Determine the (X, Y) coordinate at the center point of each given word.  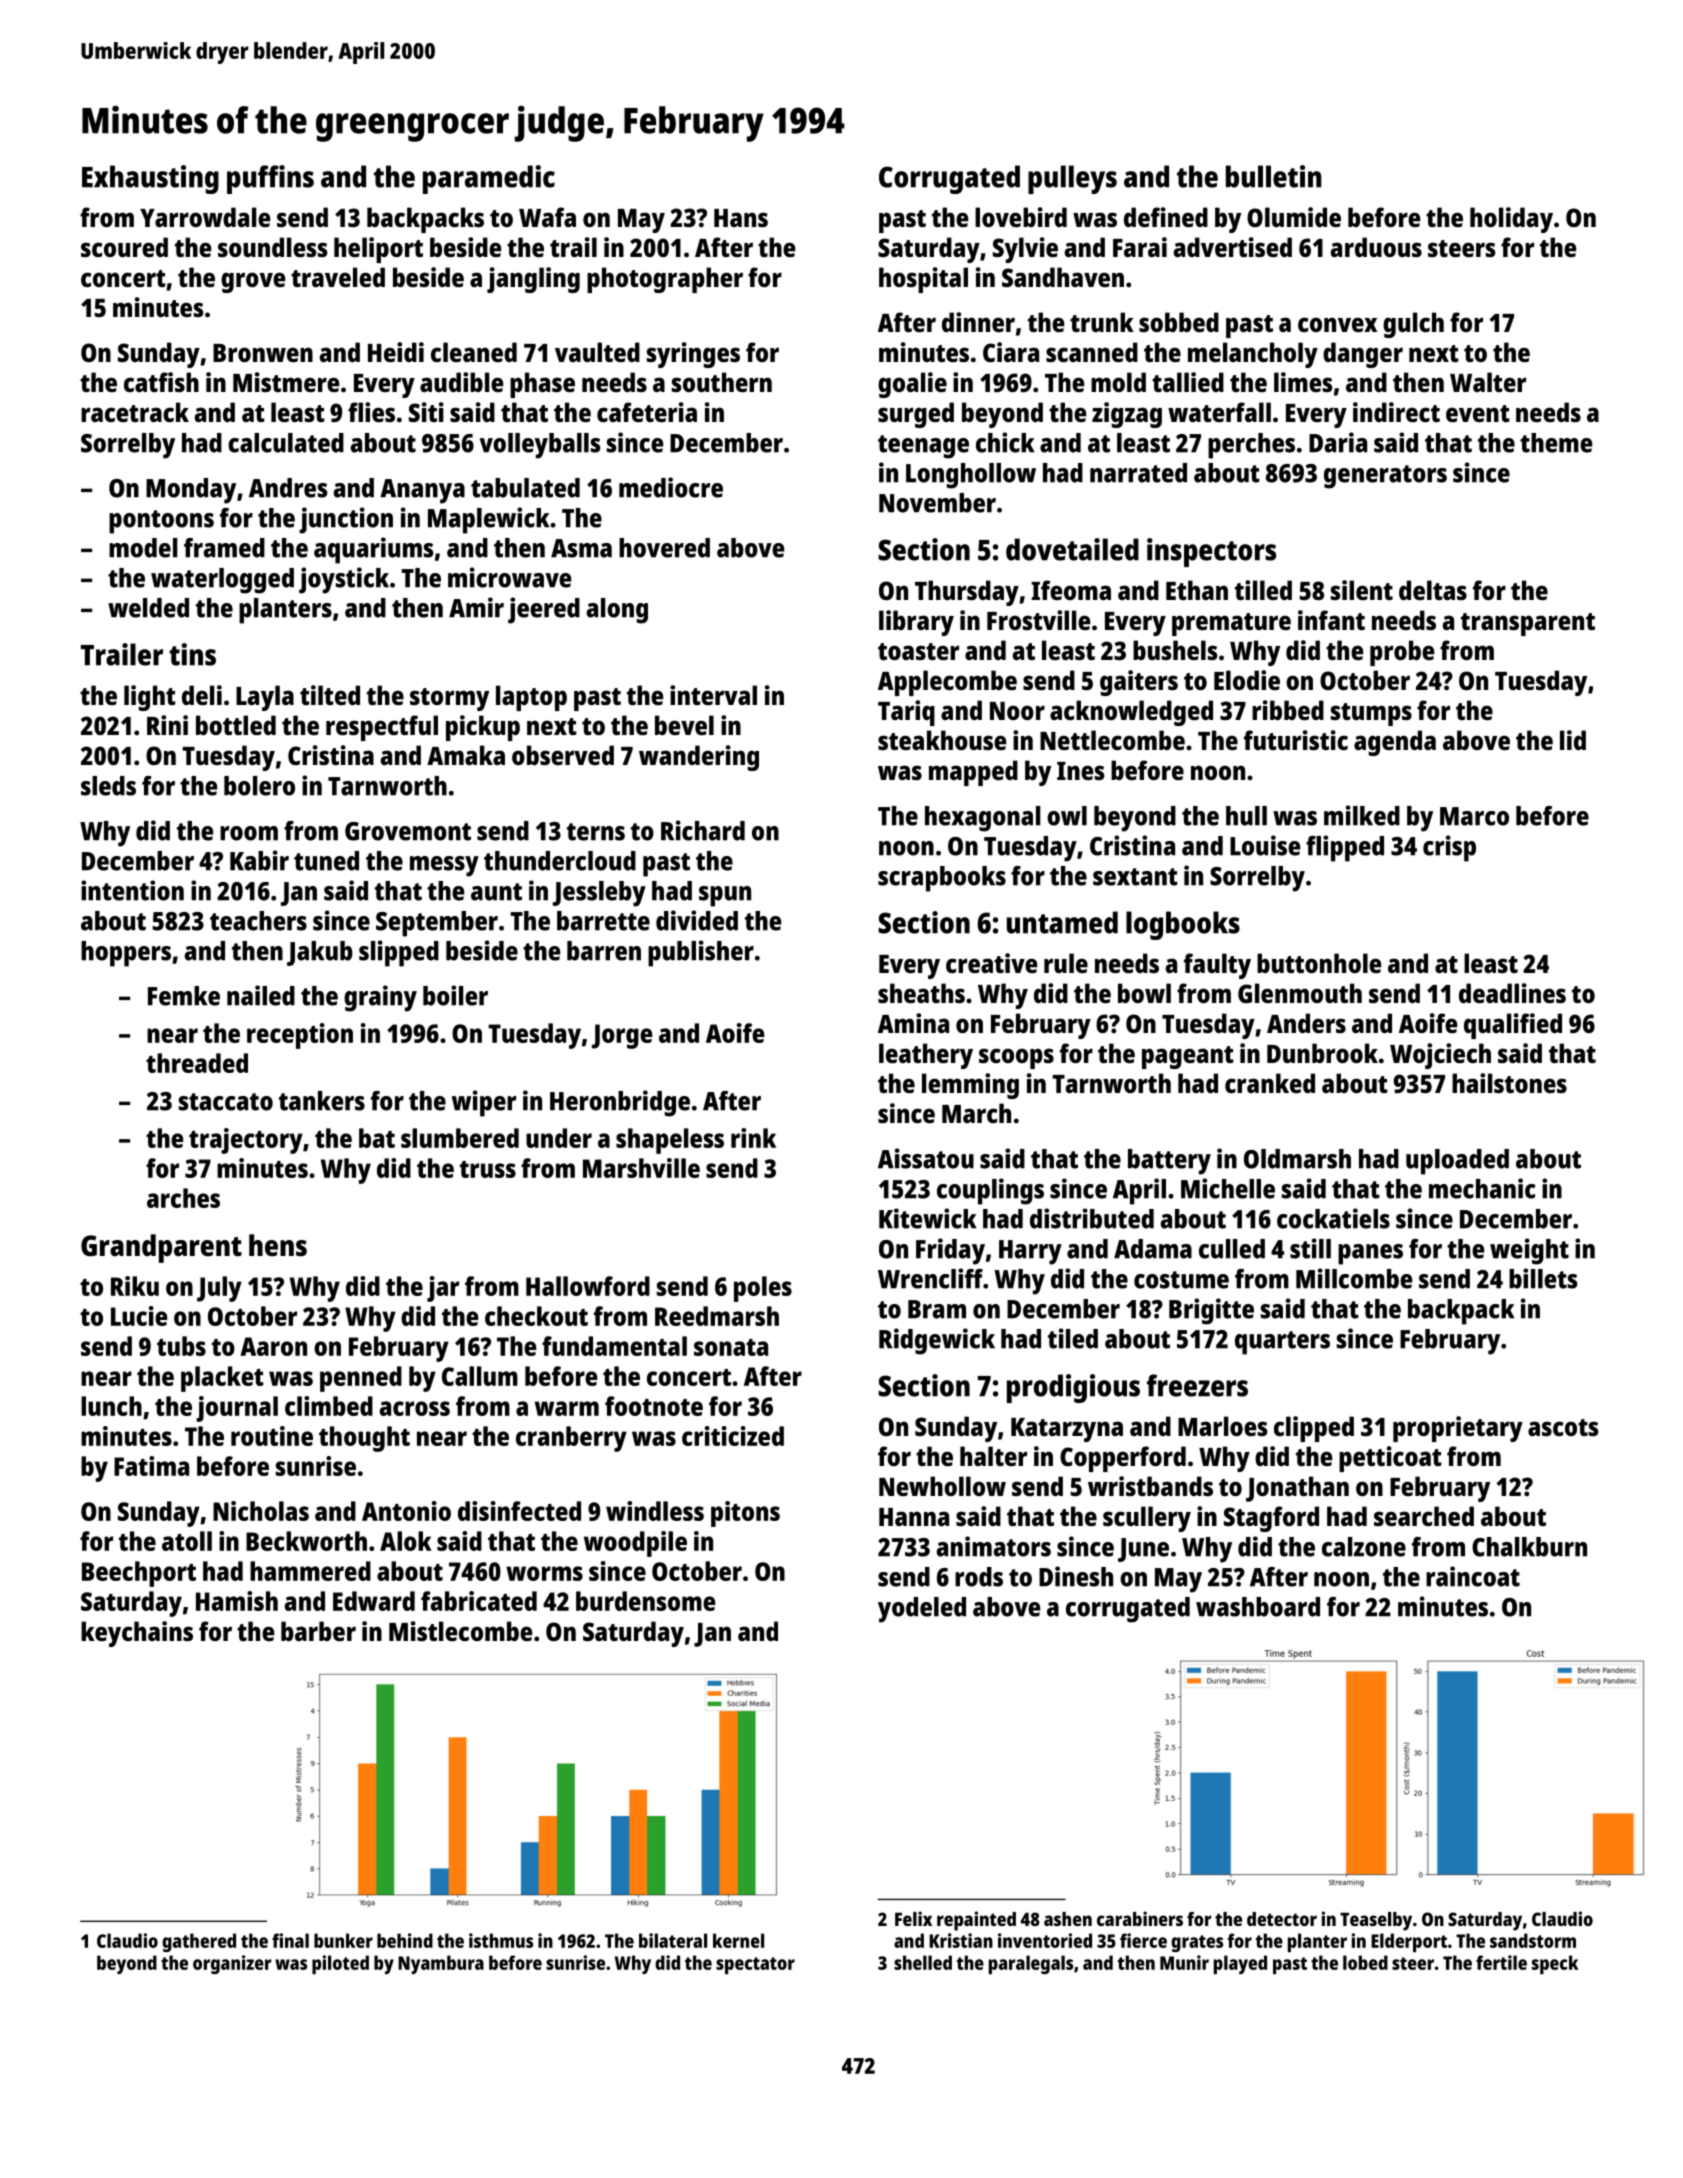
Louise (1265, 845)
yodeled (922, 1610)
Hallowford (588, 1286)
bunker (343, 1940)
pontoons (161, 522)
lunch (111, 1406)
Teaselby (1376, 1921)
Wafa (547, 217)
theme (1556, 443)
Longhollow (971, 476)
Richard (703, 830)
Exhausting (150, 179)
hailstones (1509, 1083)
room (249, 833)
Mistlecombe (460, 1631)
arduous (1376, 247)
